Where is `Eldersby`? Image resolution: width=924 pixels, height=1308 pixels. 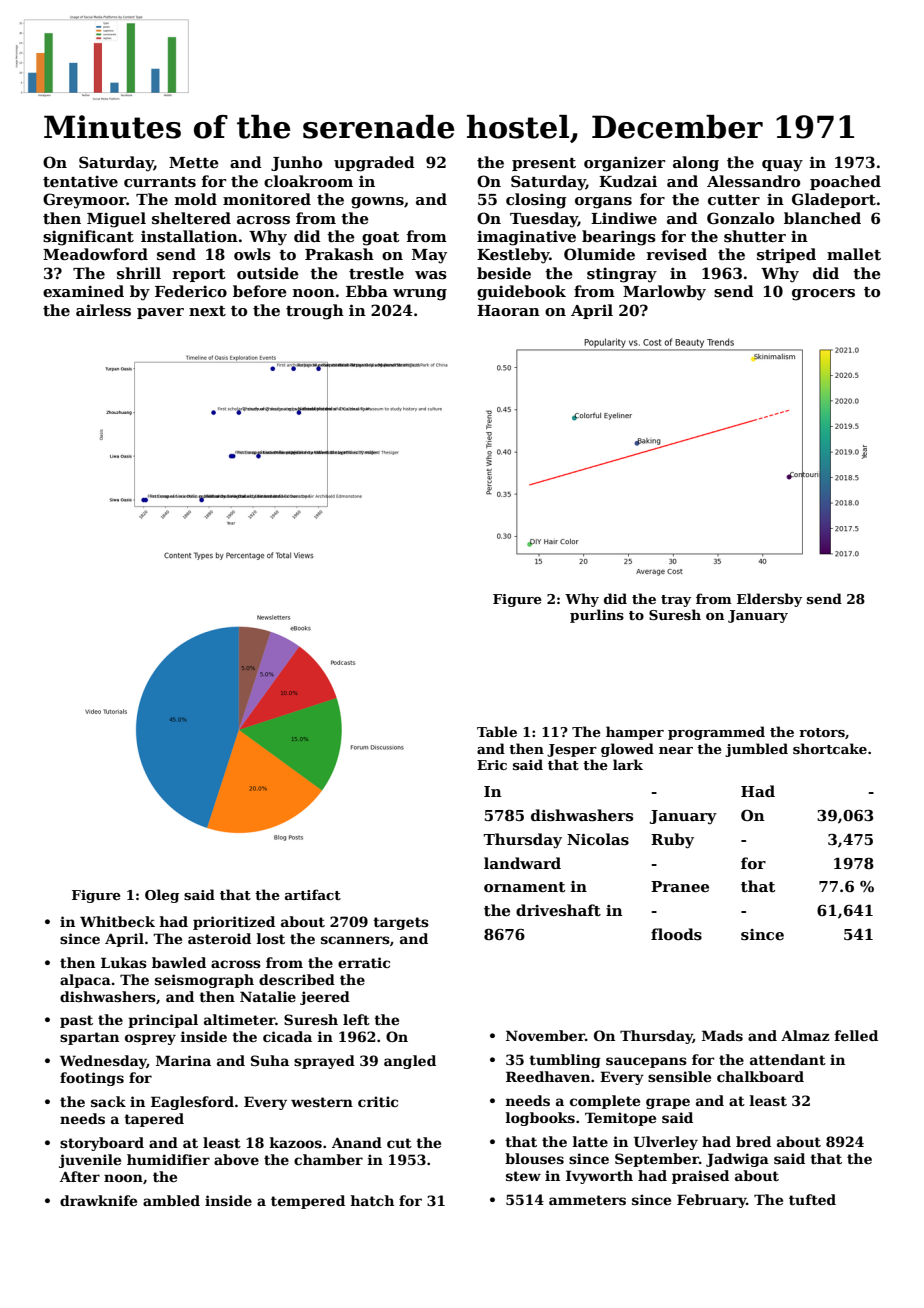
Eldersby is located at coordinates (769, 600).
